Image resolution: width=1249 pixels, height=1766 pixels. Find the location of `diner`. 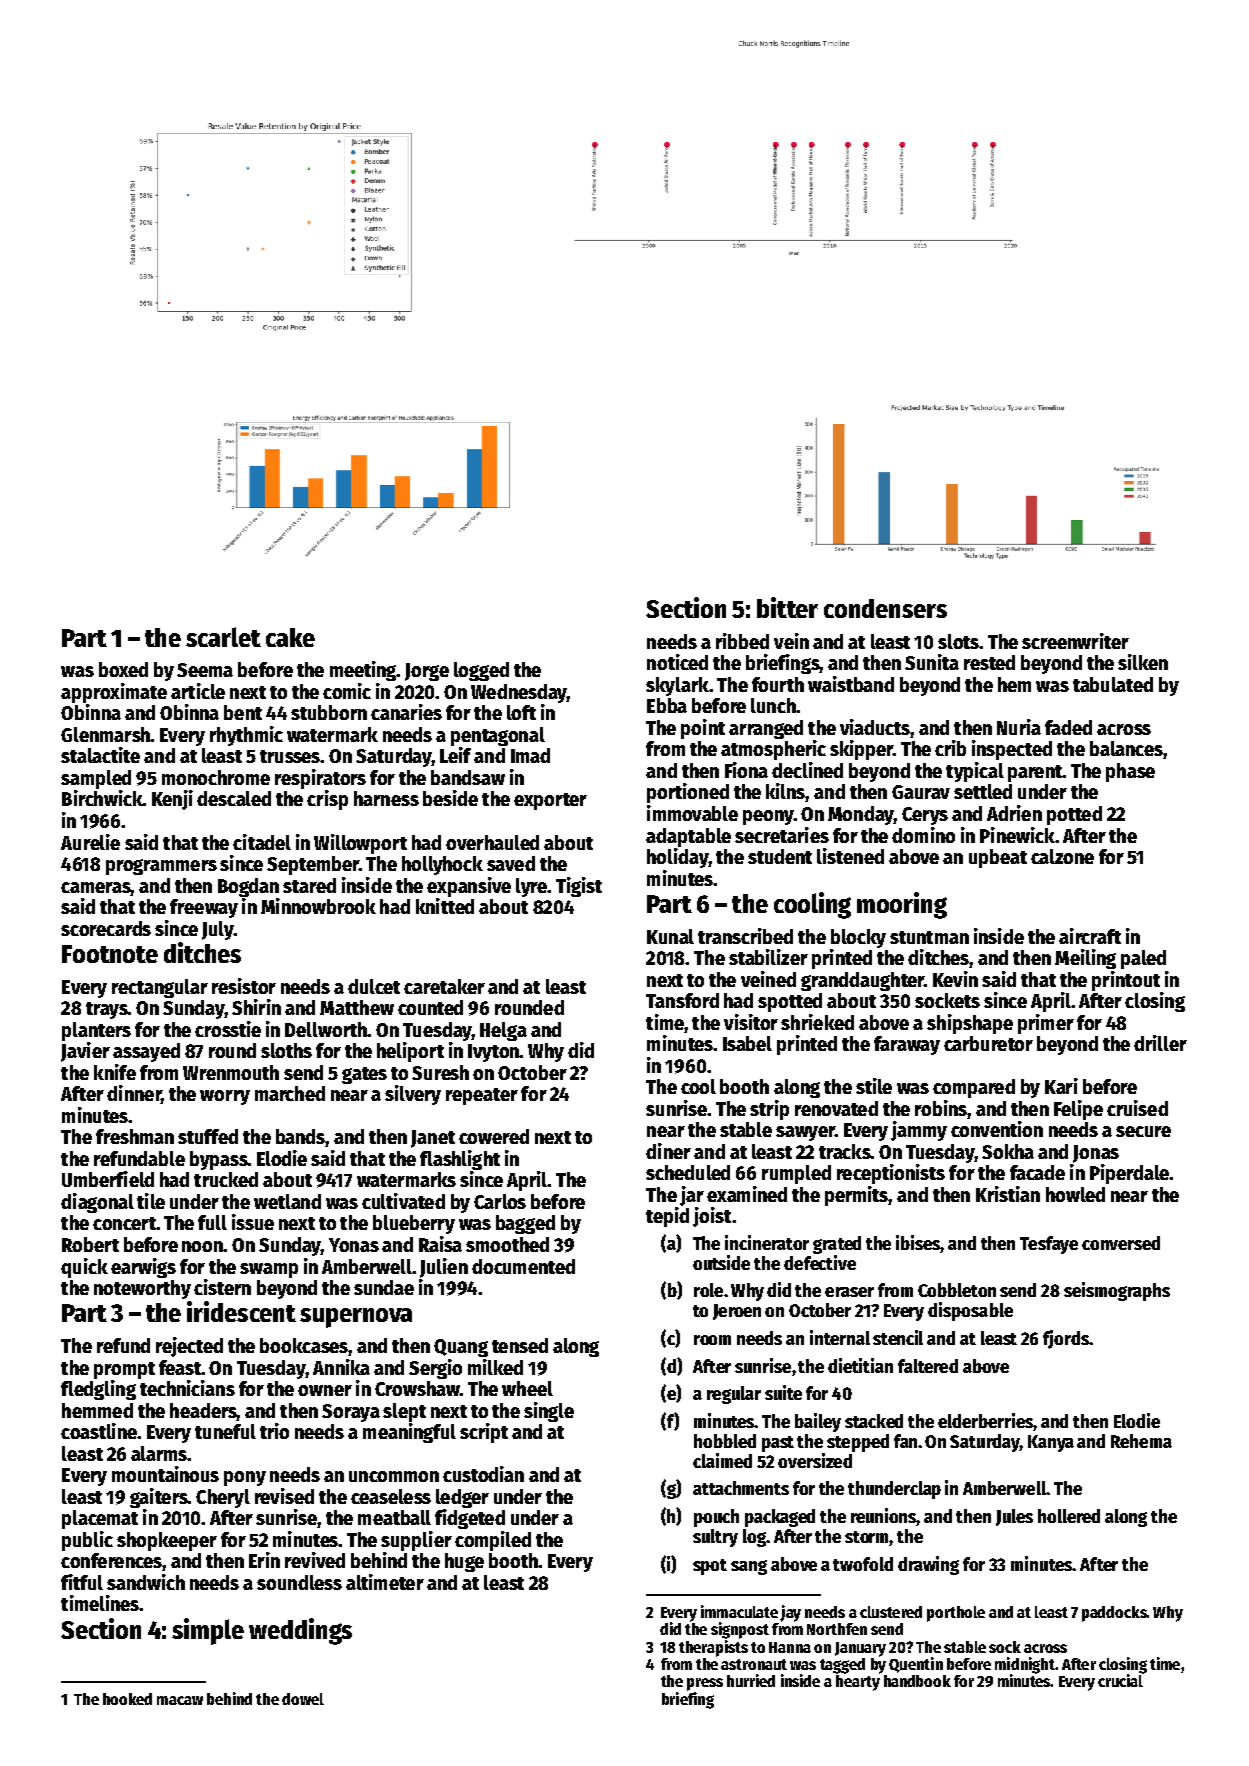

diner is located at coordinates (668, 1151).
